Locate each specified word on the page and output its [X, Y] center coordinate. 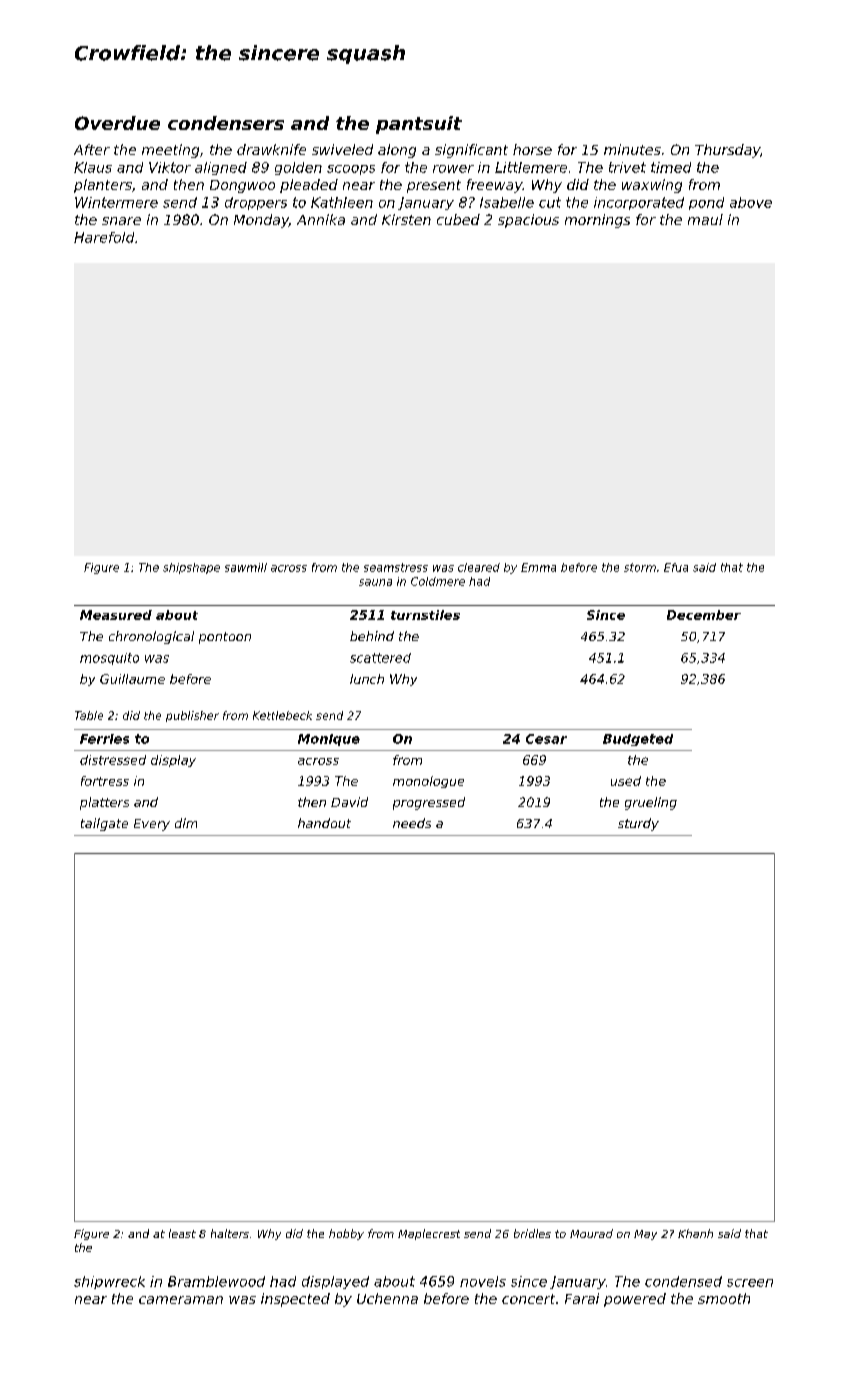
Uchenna [387, 1298]
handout [324, 823]
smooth [724, 1298]
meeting [170, 151]
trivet [627, 167]
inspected [295, 1300]
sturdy [638, 824]
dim [186, 823]
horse [532, 149]
